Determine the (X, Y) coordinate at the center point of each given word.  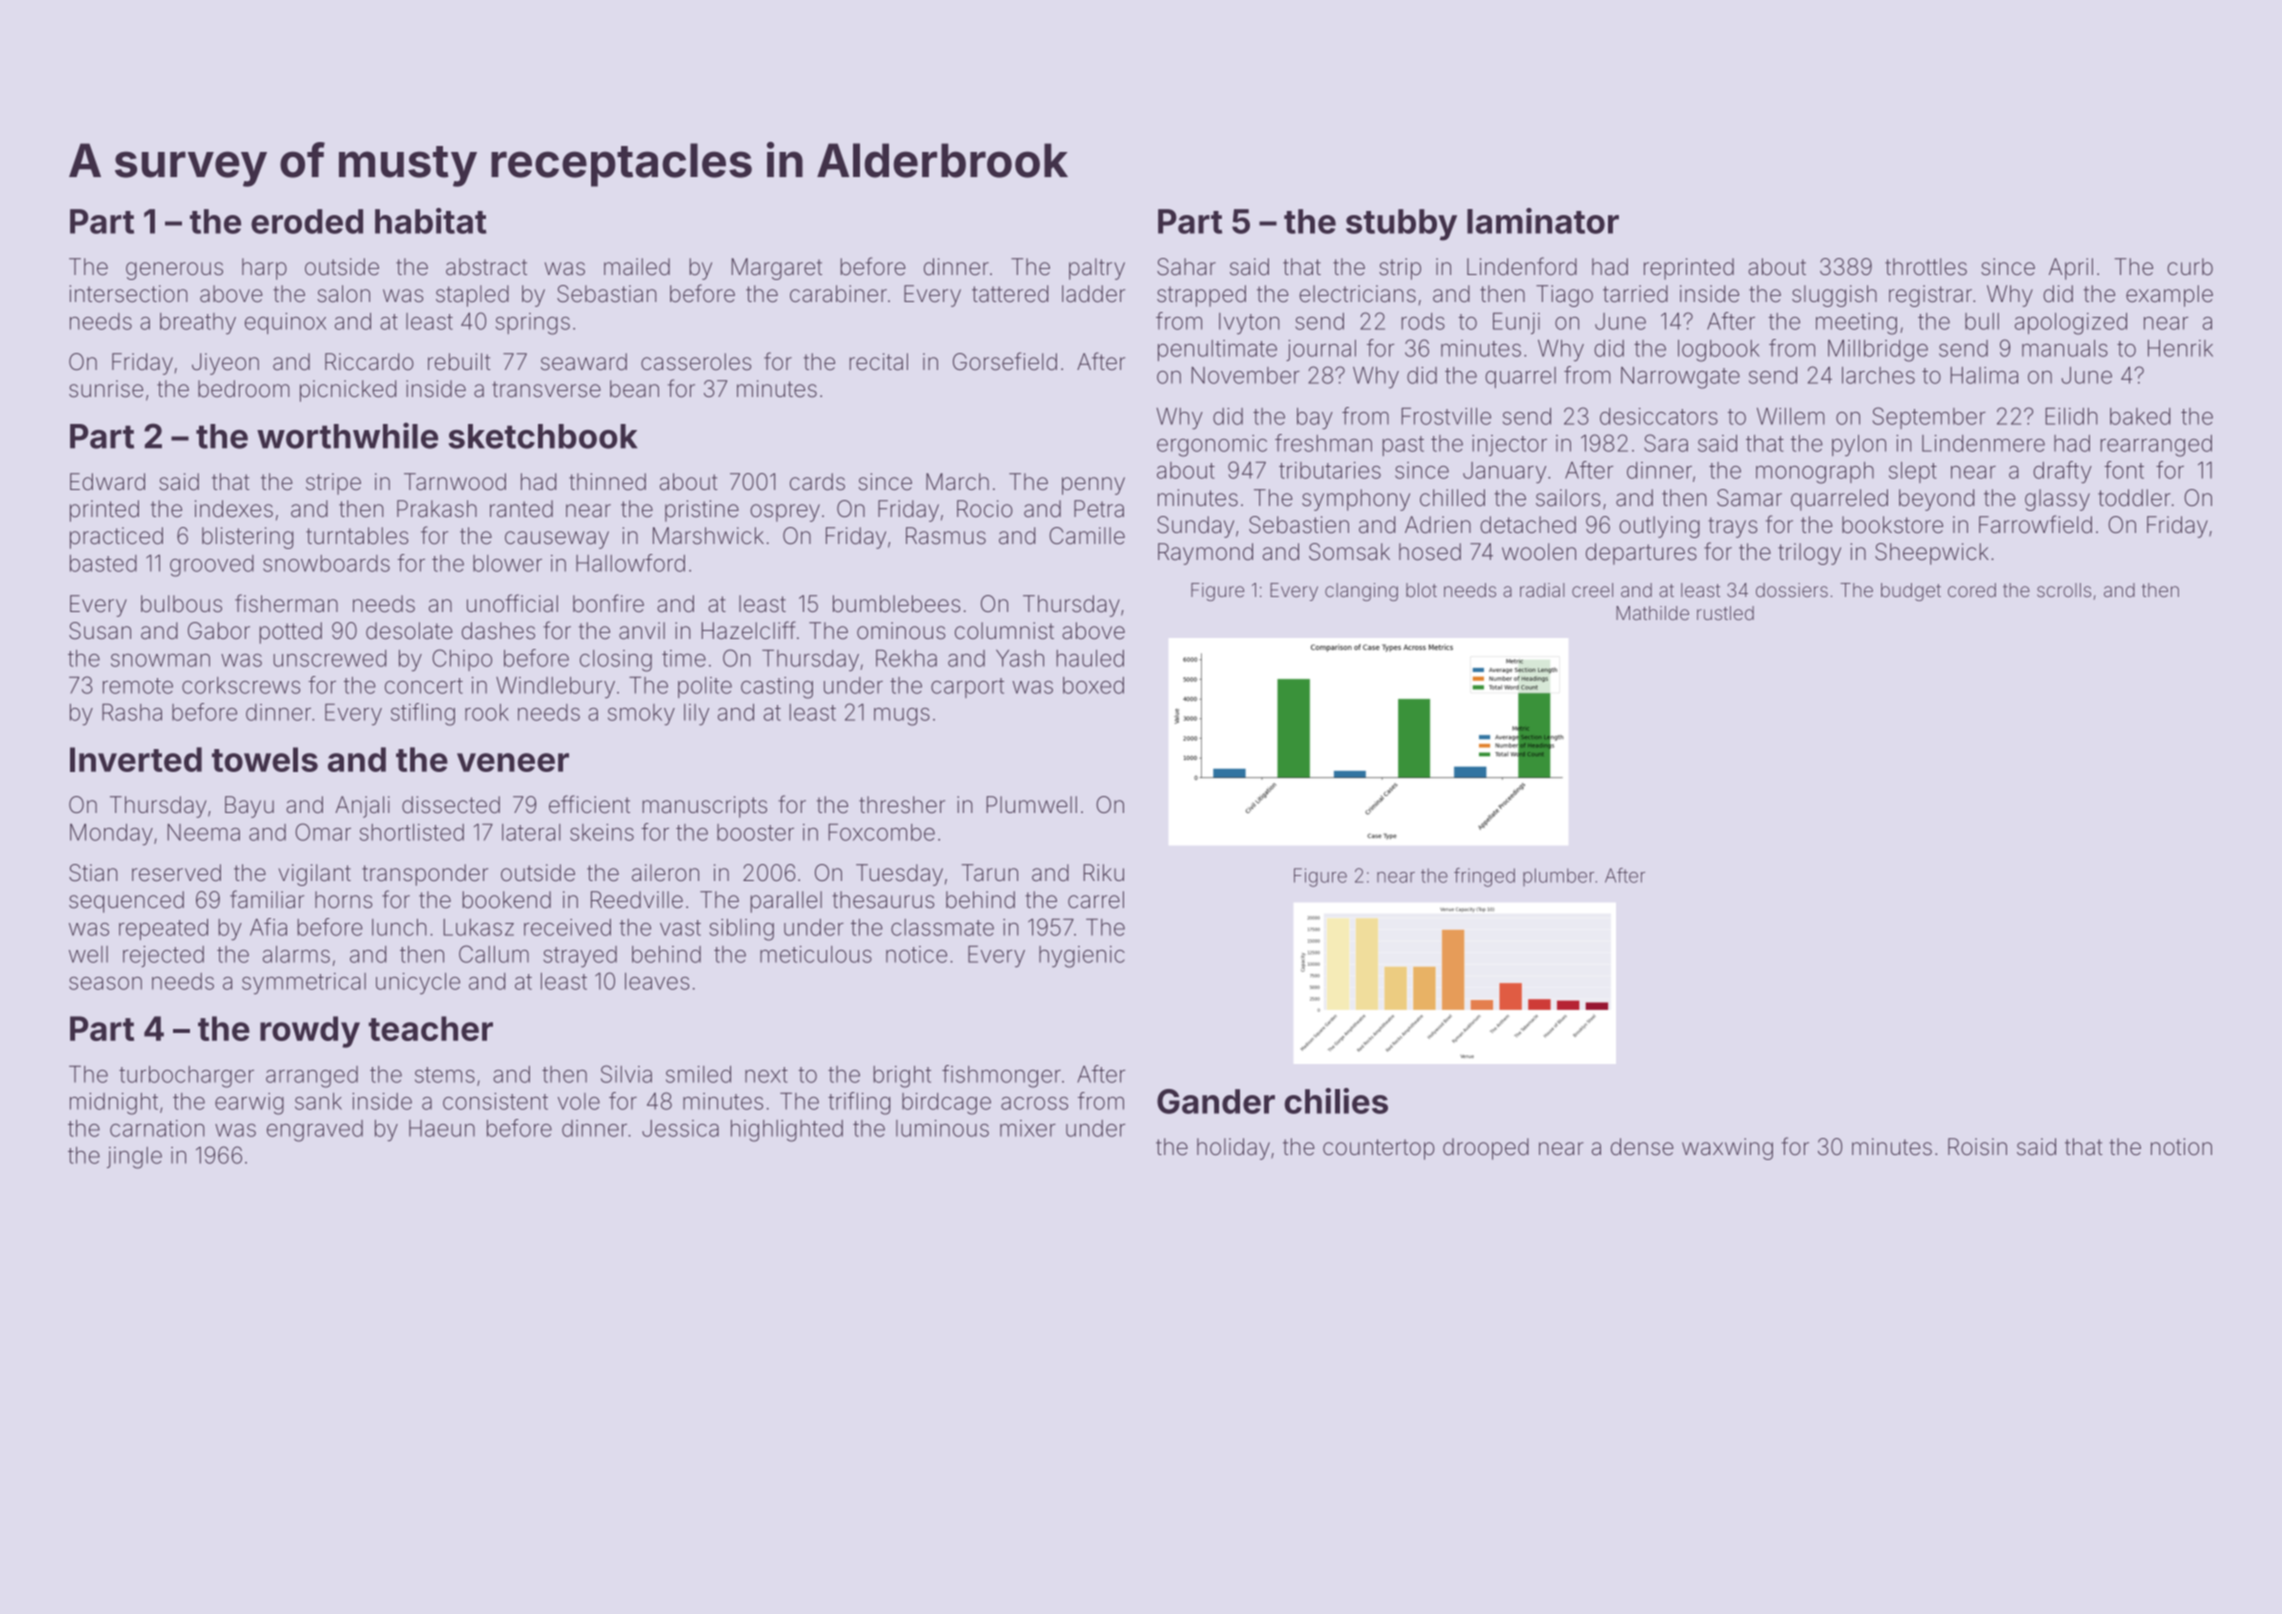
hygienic (1082, 957)
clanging (1361, 592)
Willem (1791, 416)
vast (680, 928)
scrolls (2064, 590)
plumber (1558, 877)
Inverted (136, 759)
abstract (486, 267)
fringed (1484, 877)
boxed (1093, 685)
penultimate (1217, 350)
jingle (134, 1158)
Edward (107, 482)
